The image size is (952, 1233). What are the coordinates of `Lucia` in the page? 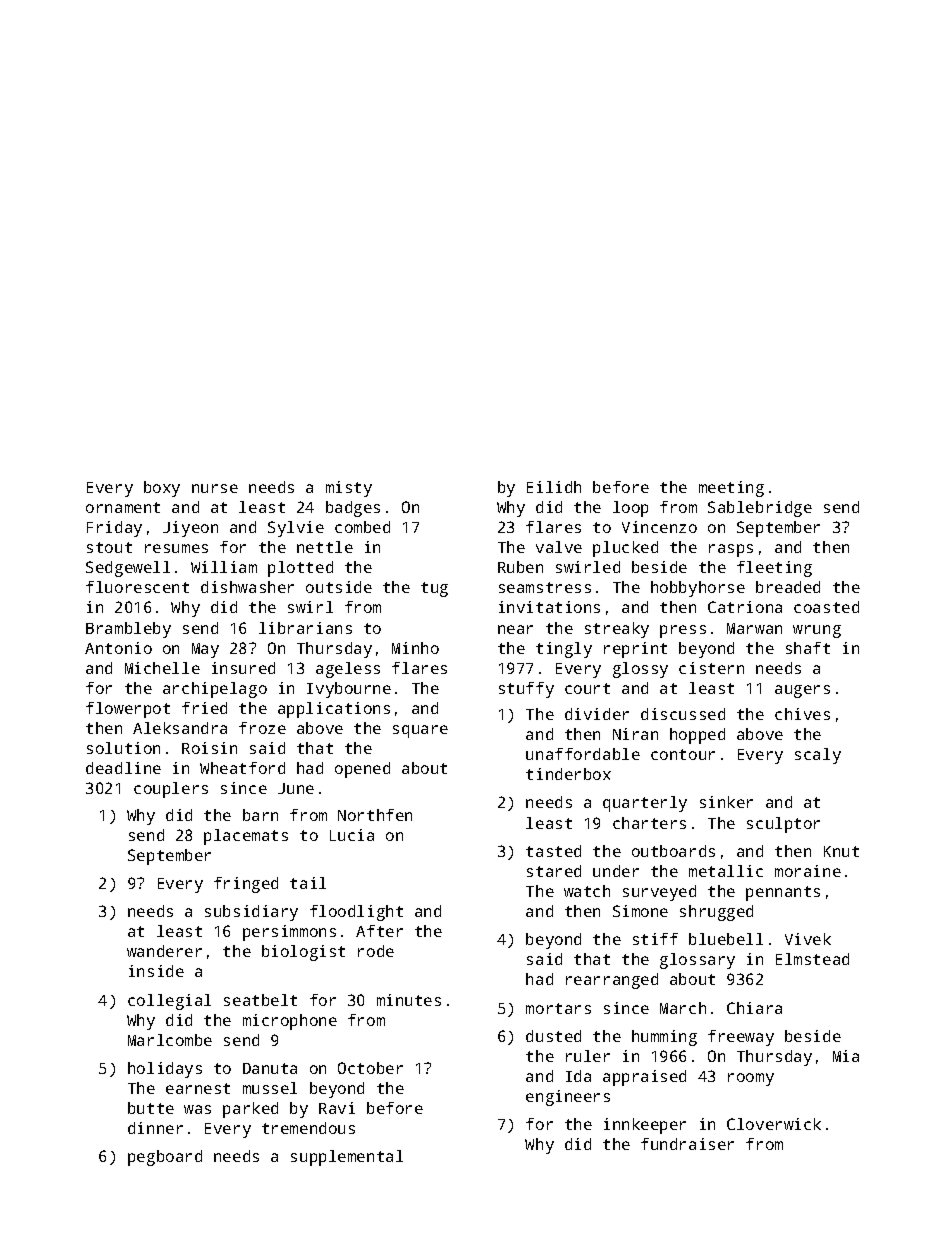 It's located at (352, 835).
